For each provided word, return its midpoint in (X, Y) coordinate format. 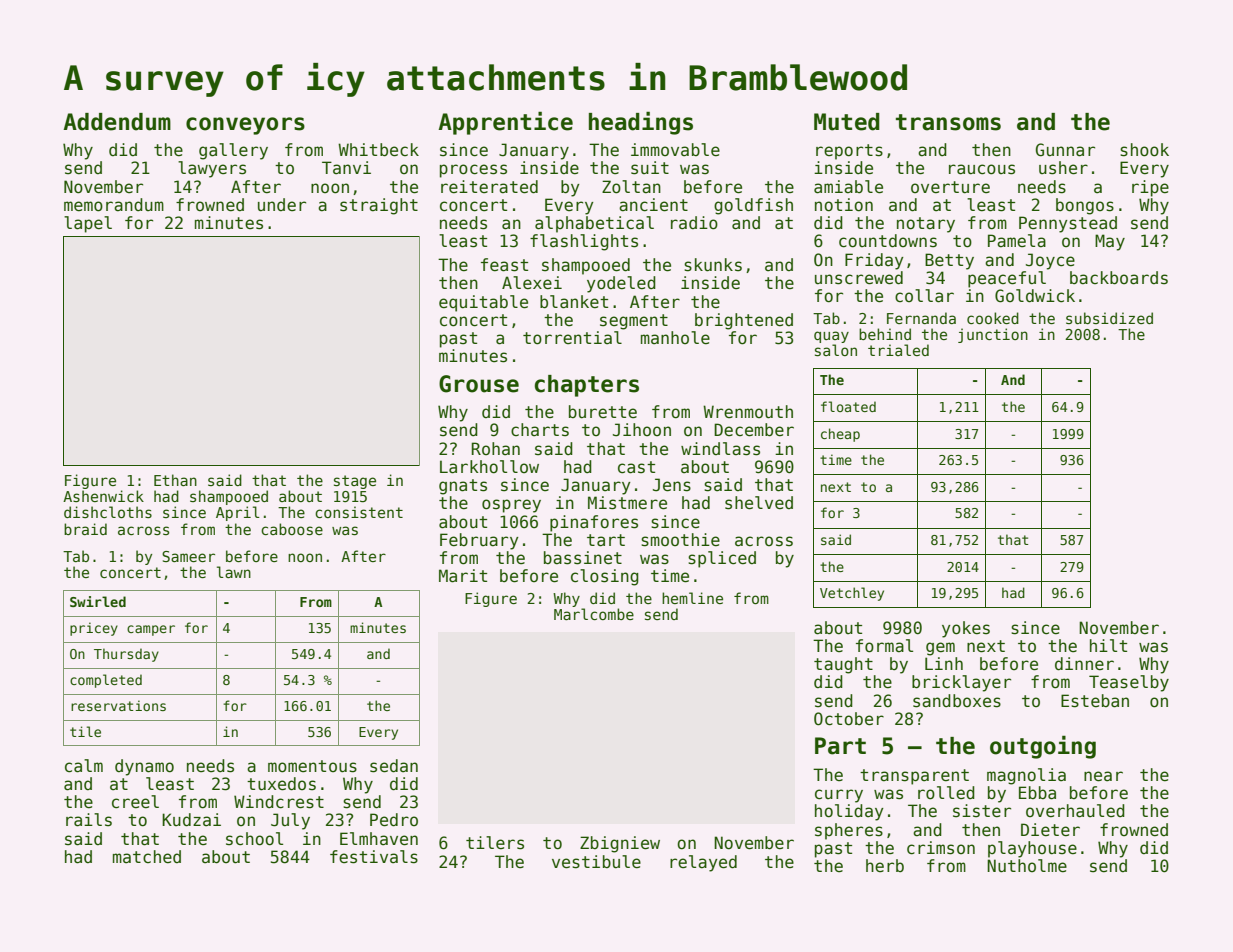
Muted (847, 122)
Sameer (188, 556)
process (473, 171)
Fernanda (921, 318)
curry (839, 796)
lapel (88, 224)
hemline (692, 598)
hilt (1108, 645)
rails (89, 820)
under (282, 205)
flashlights (584, 242)
